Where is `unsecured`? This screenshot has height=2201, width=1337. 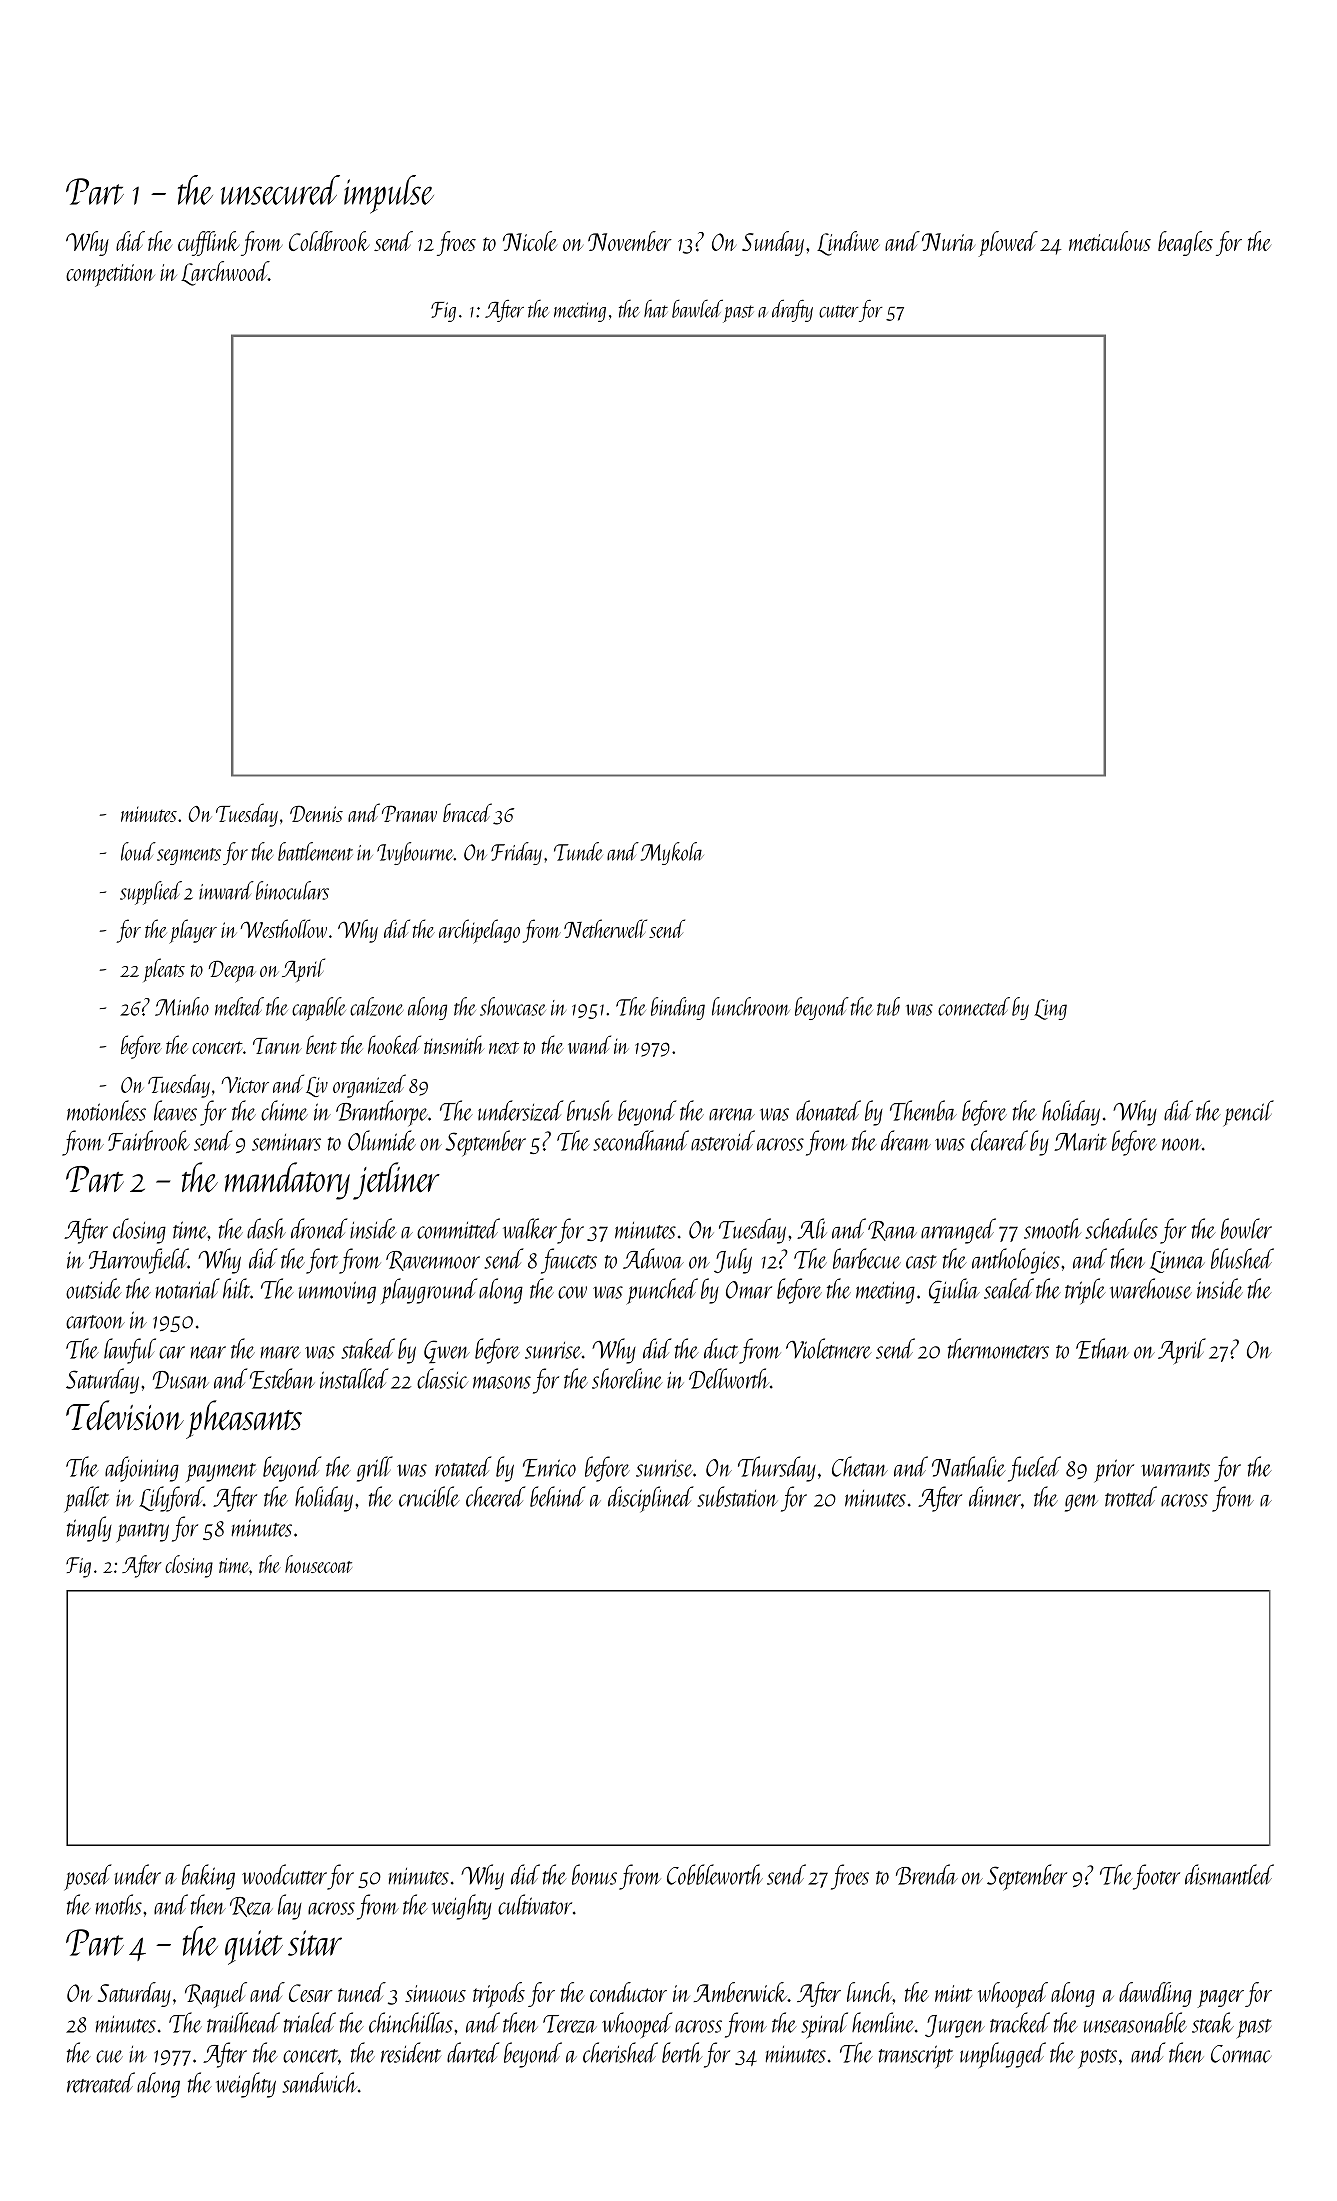 unsecured is located at coordinates (280, 190).
